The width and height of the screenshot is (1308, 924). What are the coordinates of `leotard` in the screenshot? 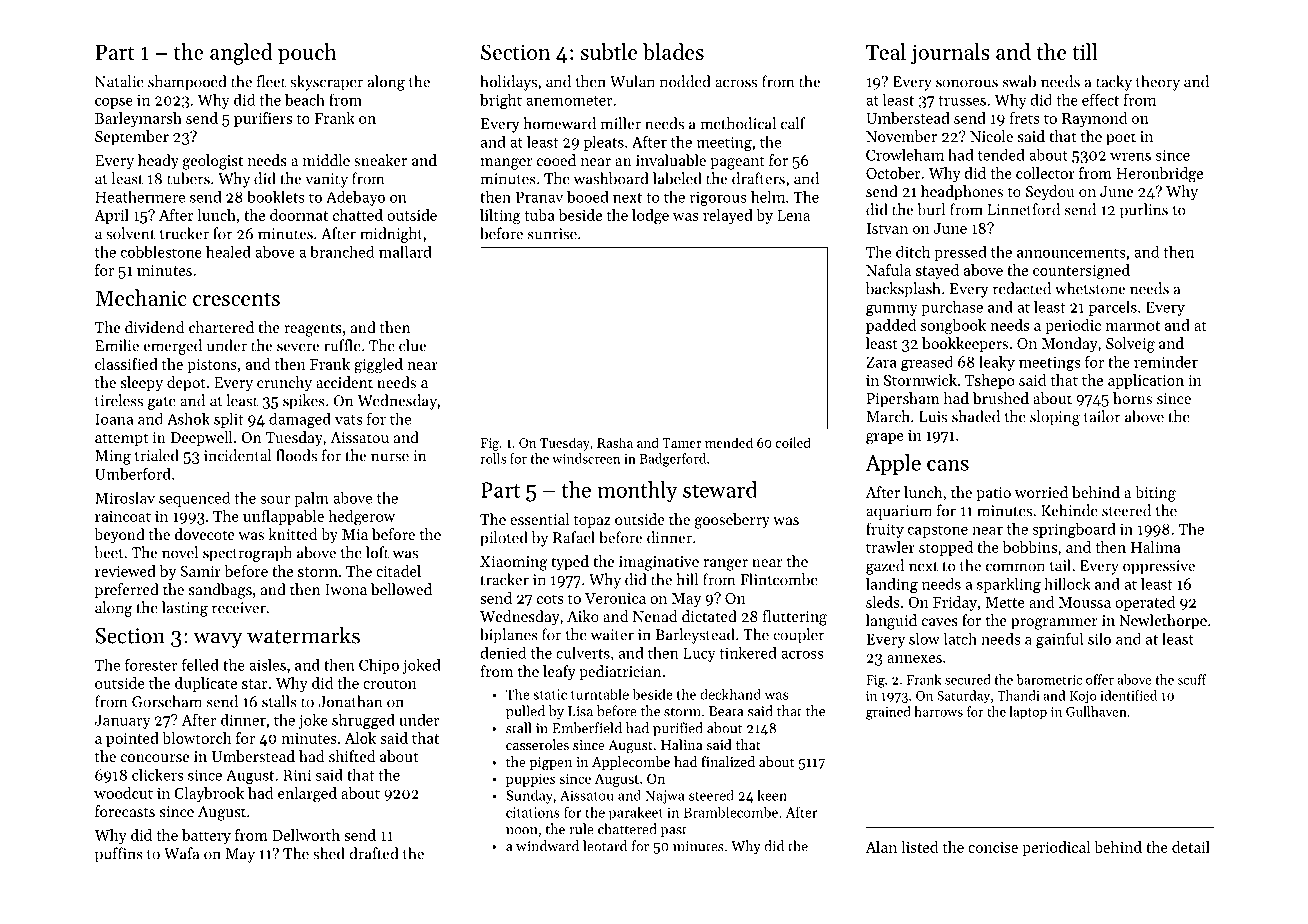 It's located at (605, 846).
